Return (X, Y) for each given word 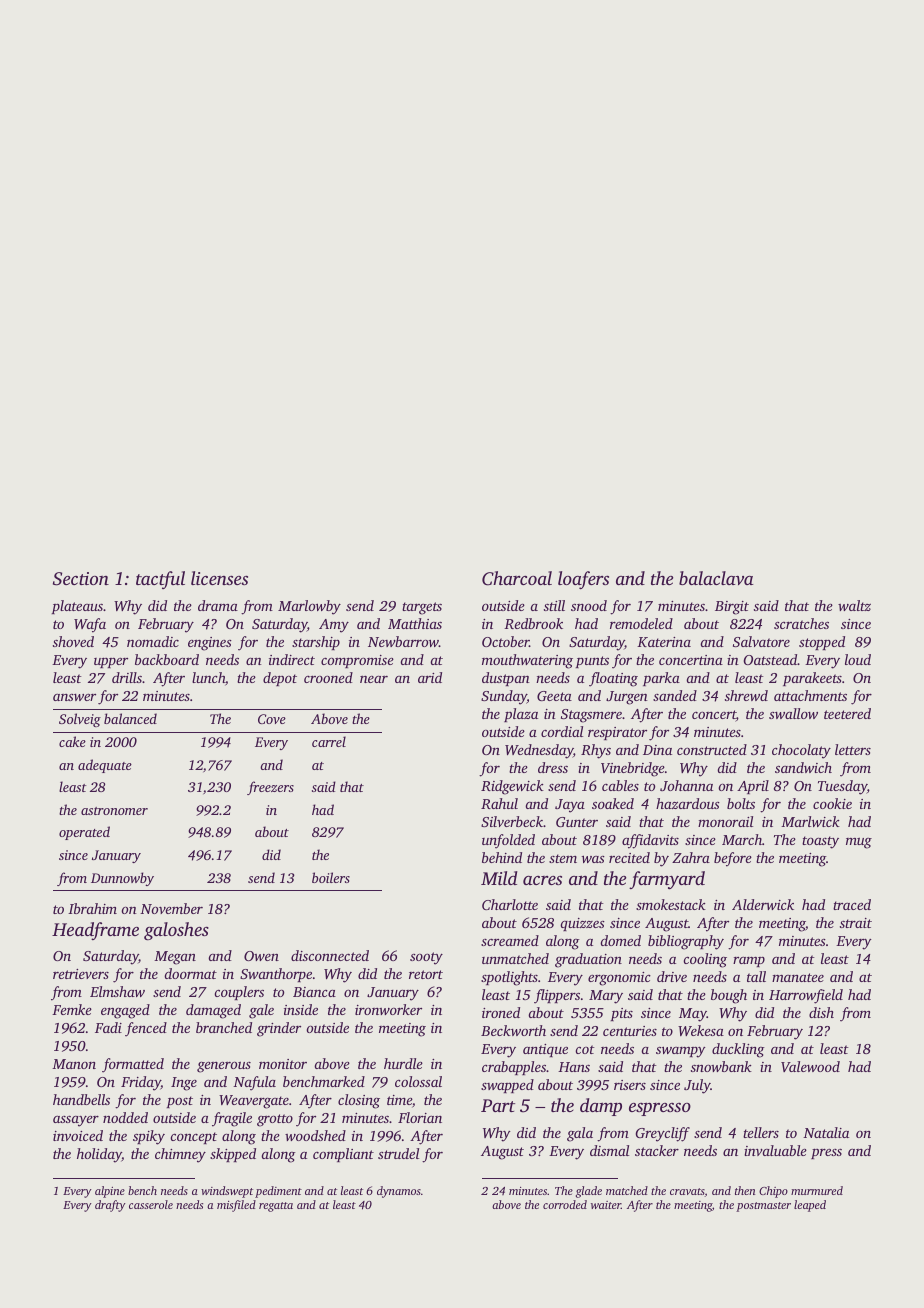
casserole (151, 1204)
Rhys (596, 751)
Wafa (90, 625)
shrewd (746, 695)
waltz (854, 605)
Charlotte (510, 904)
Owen (261, 956)
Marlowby (309, 607)
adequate (105, 766)
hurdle (403, 1063)
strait (856, 923)
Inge (184, 1084)
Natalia (826, 1132)
